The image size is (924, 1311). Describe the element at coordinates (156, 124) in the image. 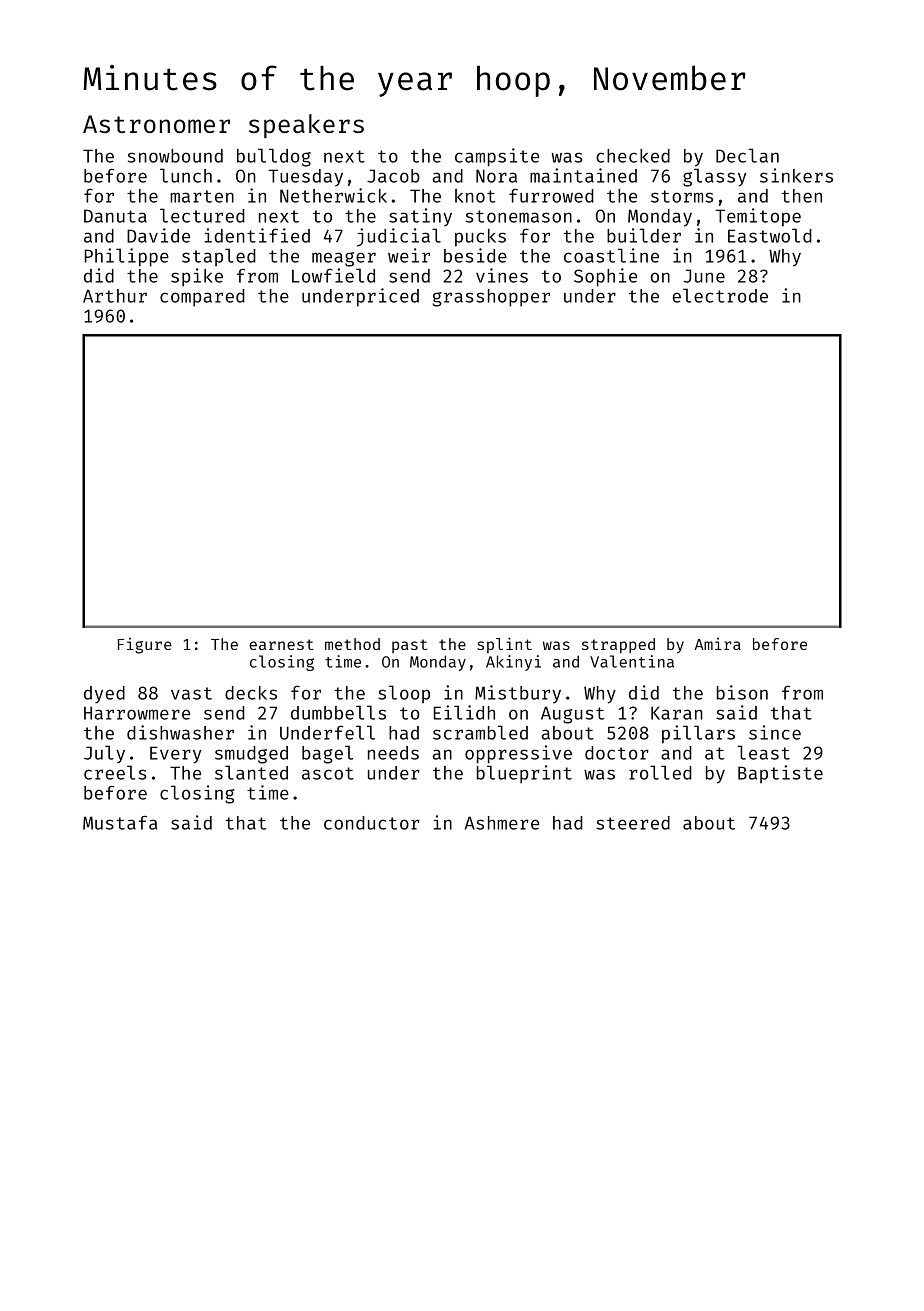

I see `Astronomer` at that location.
